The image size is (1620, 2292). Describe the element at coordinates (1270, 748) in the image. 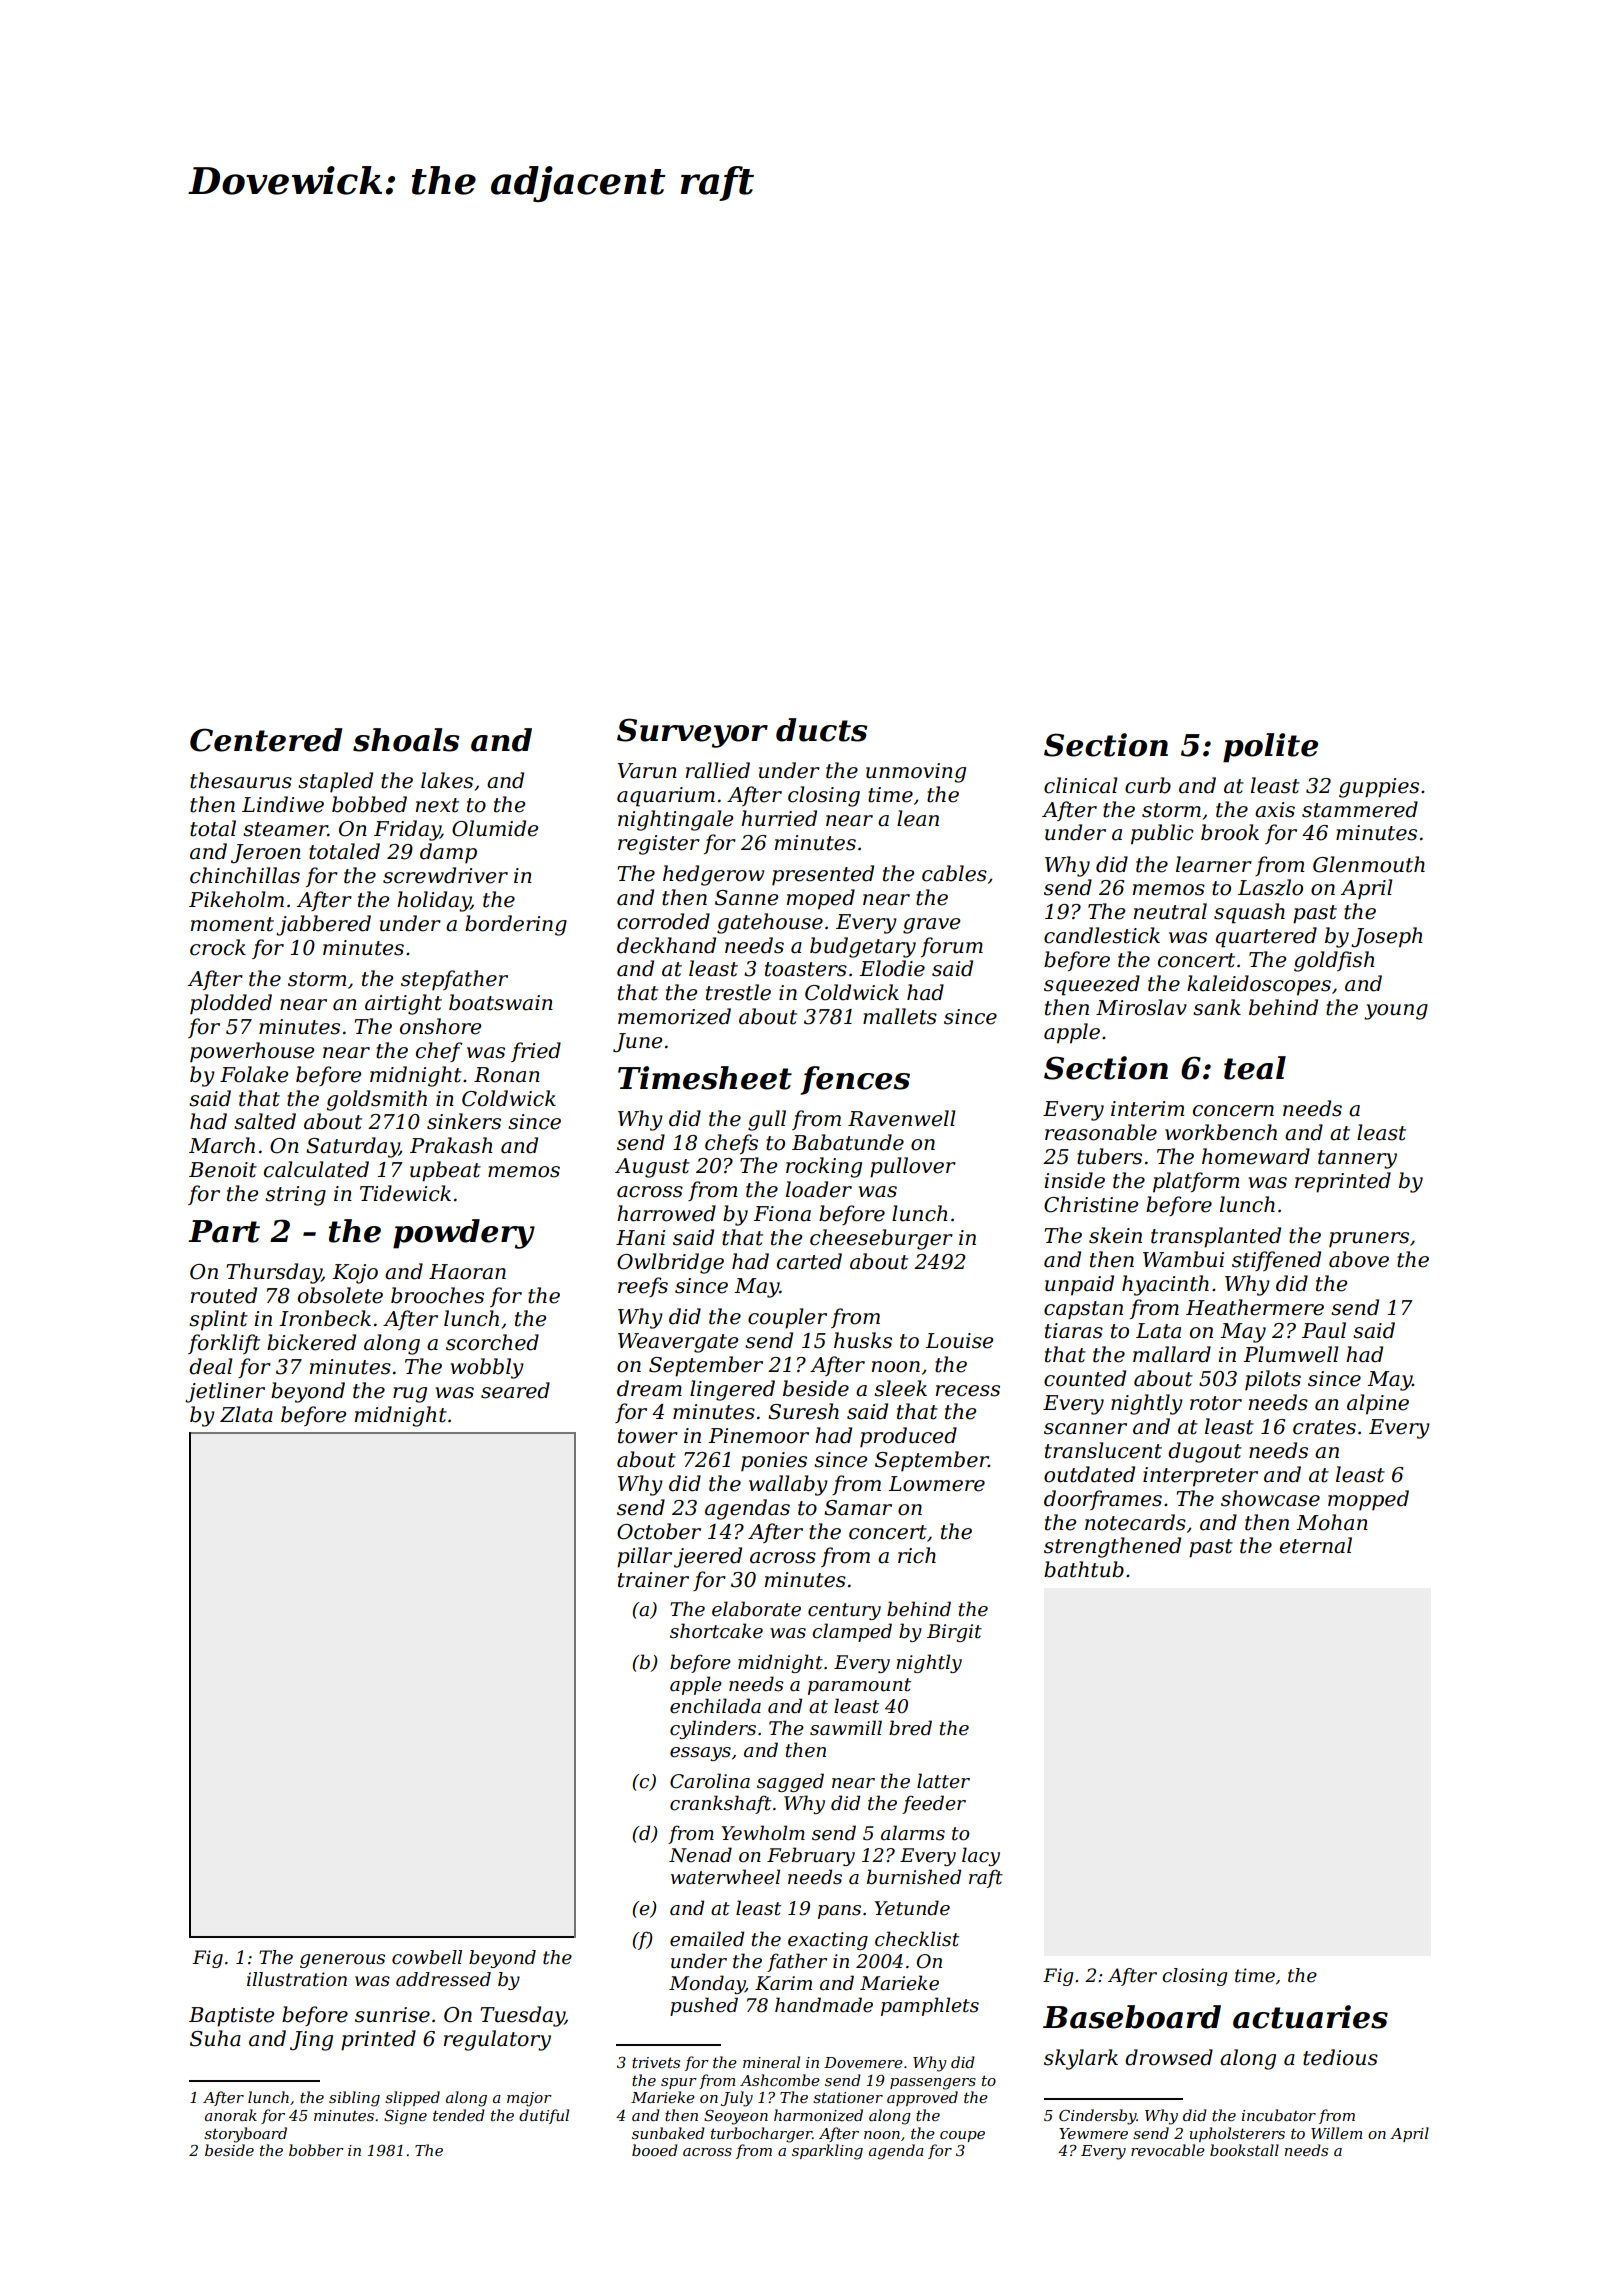

I see `polite` at that location.
